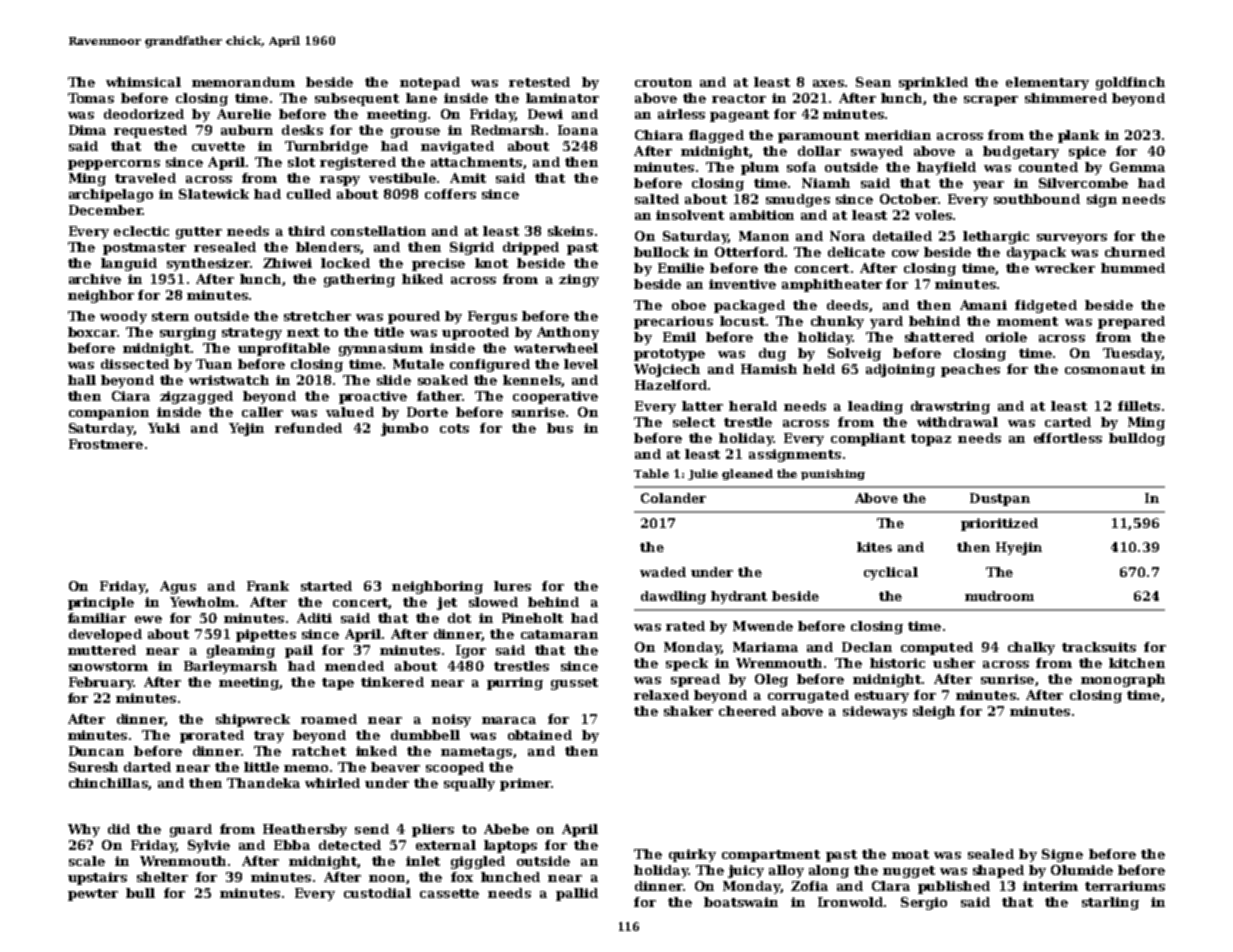 This screenshot has height=952, width=1233. What do you see at coordinates (970, 370) in the screenshot?
I see `peaches` at bounding box center [970, 370].
